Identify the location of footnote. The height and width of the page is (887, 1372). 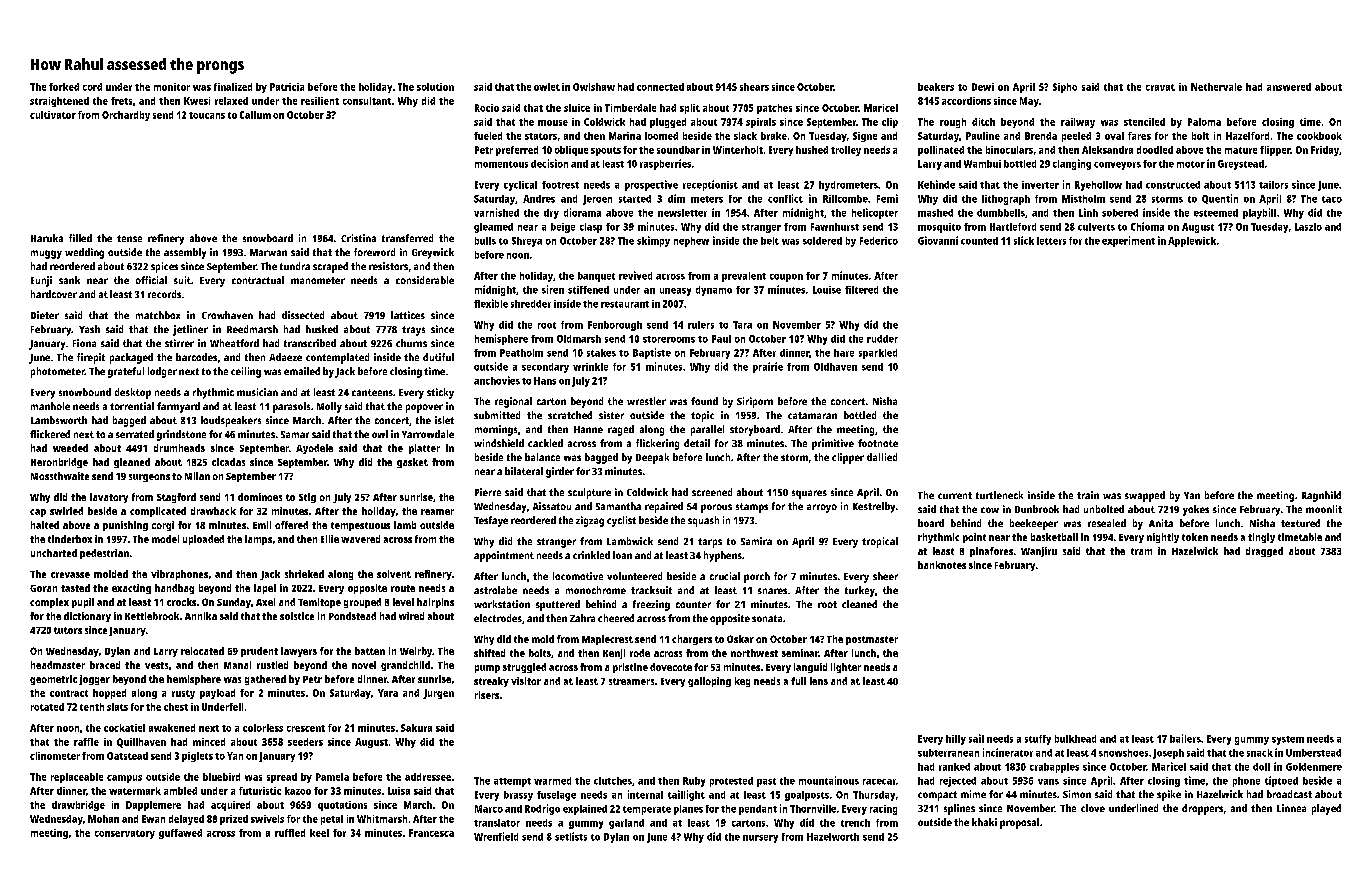
(878, 443).
